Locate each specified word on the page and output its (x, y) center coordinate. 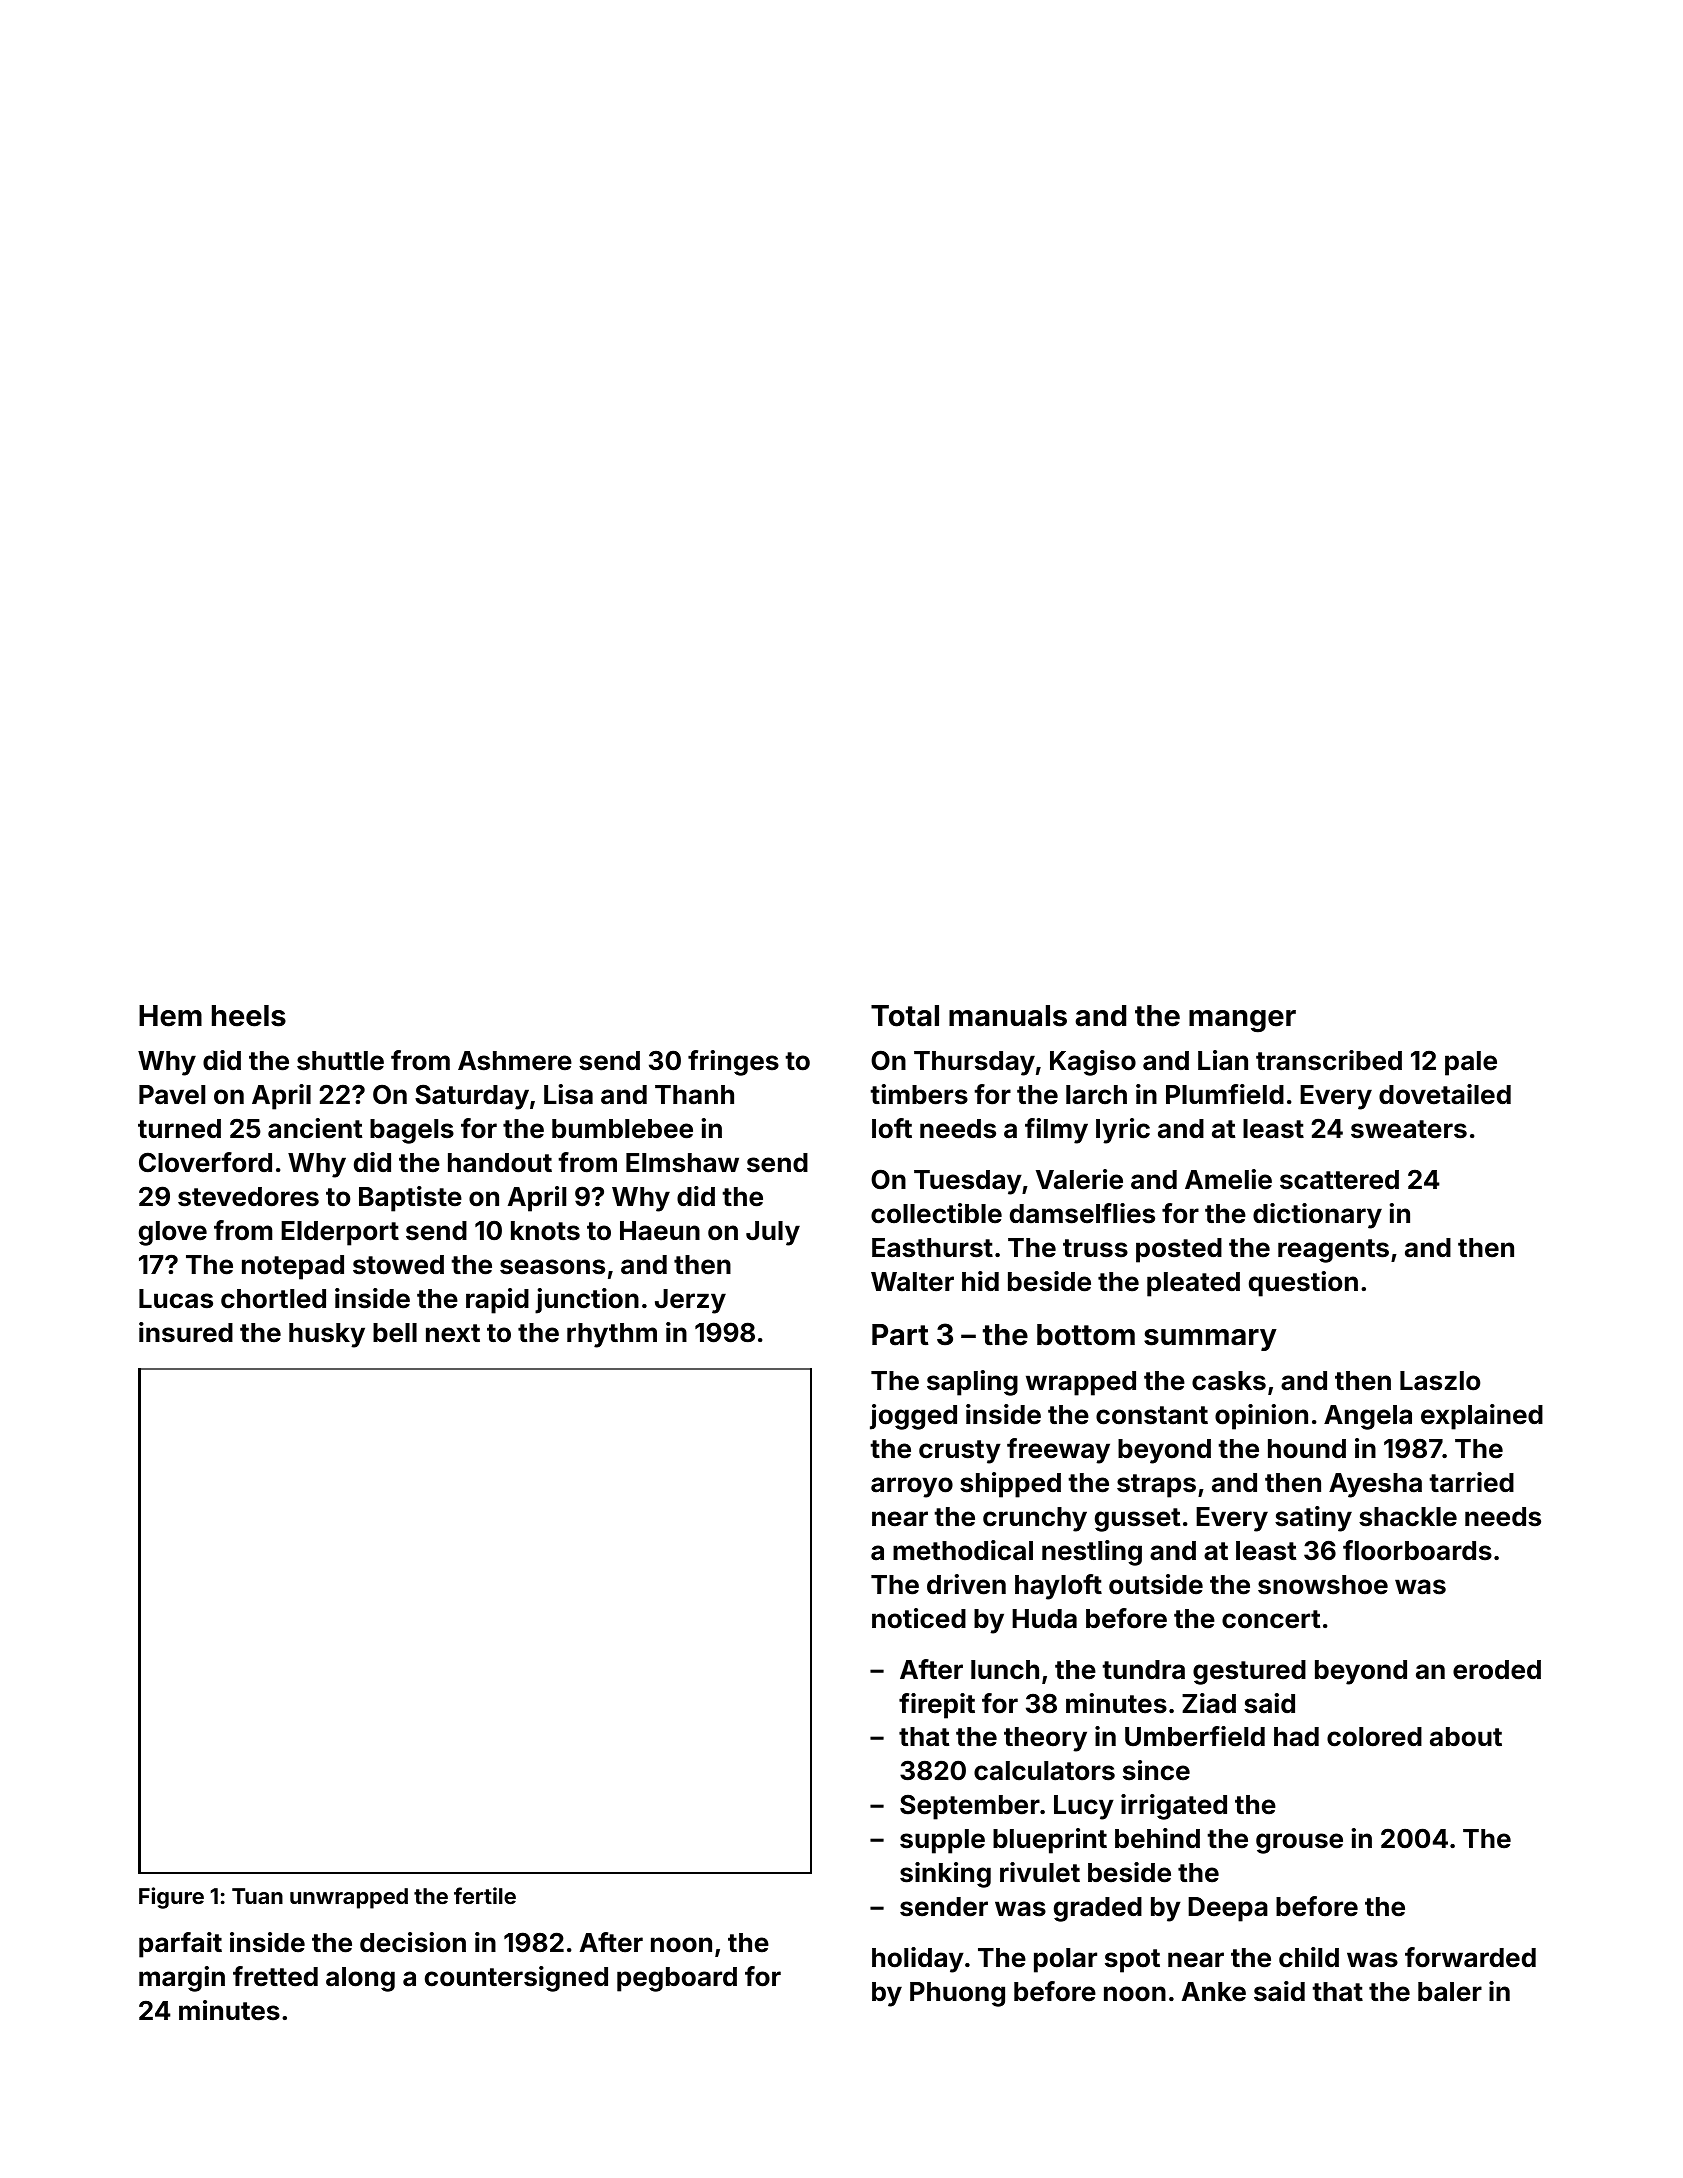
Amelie (1228, 1179)
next (453, 1333)
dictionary (1317, 1216)
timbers (919, 1094)
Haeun (660, 1231)
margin (182, 1979)
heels (249, 1016)
